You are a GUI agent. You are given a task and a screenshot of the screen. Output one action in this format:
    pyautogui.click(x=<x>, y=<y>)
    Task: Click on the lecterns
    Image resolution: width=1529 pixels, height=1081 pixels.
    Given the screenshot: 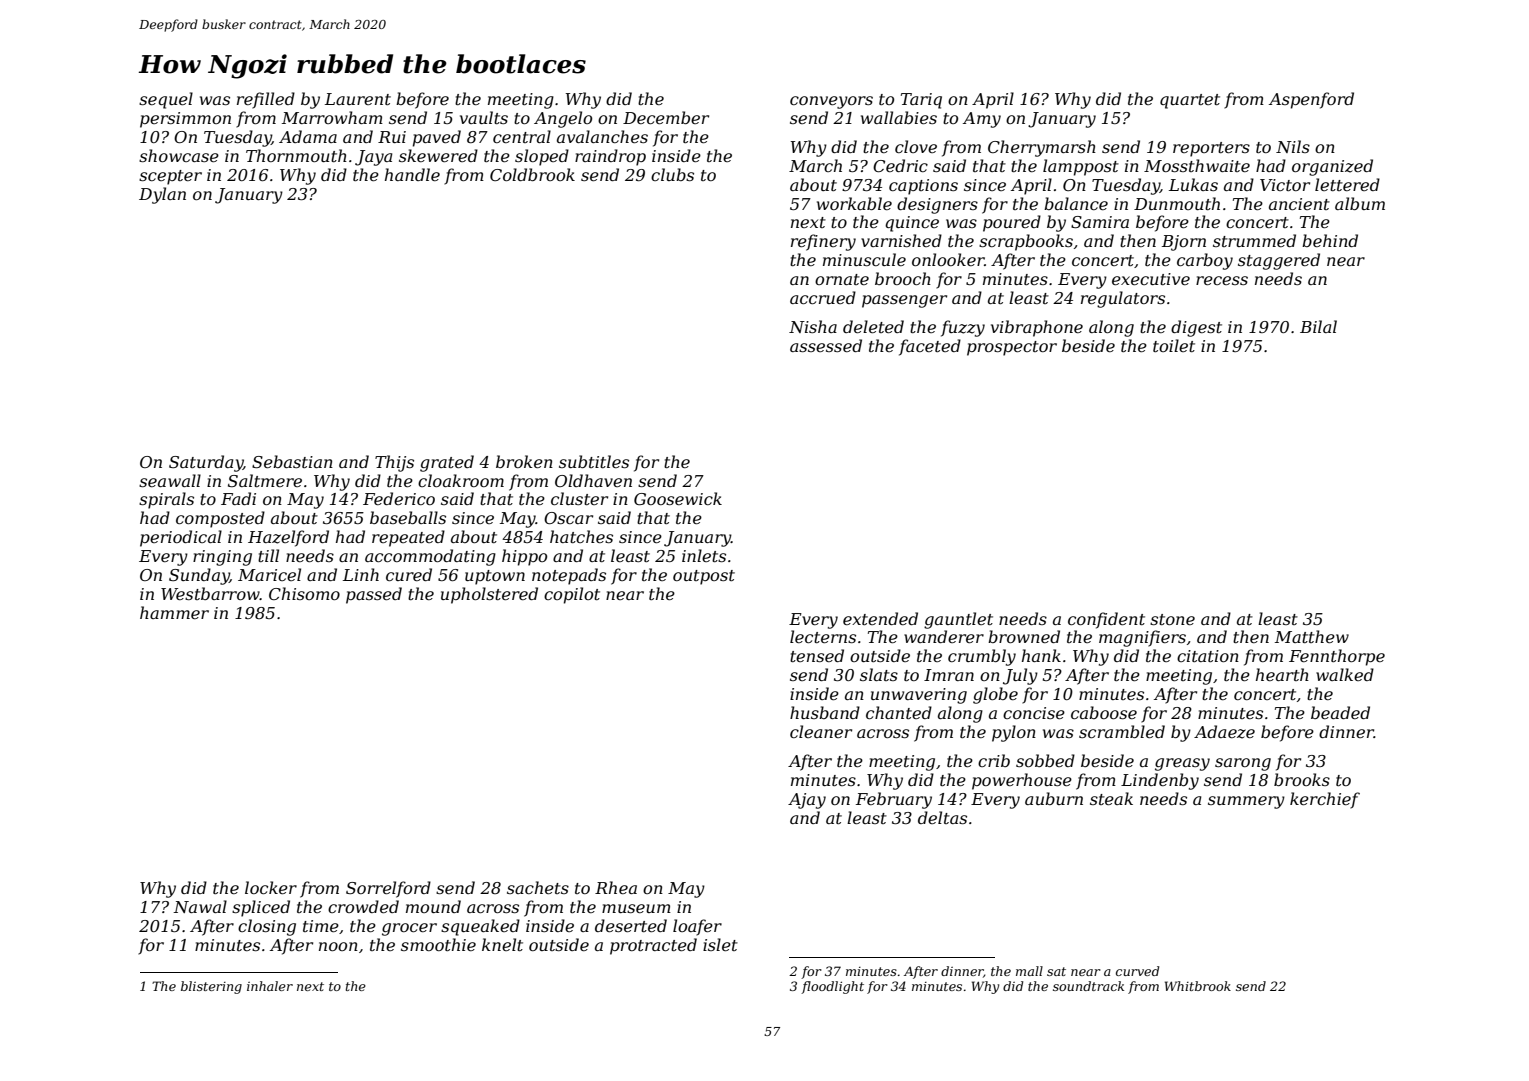 What is the action you would take?
    pyautogui.click(x=823, y=636)
